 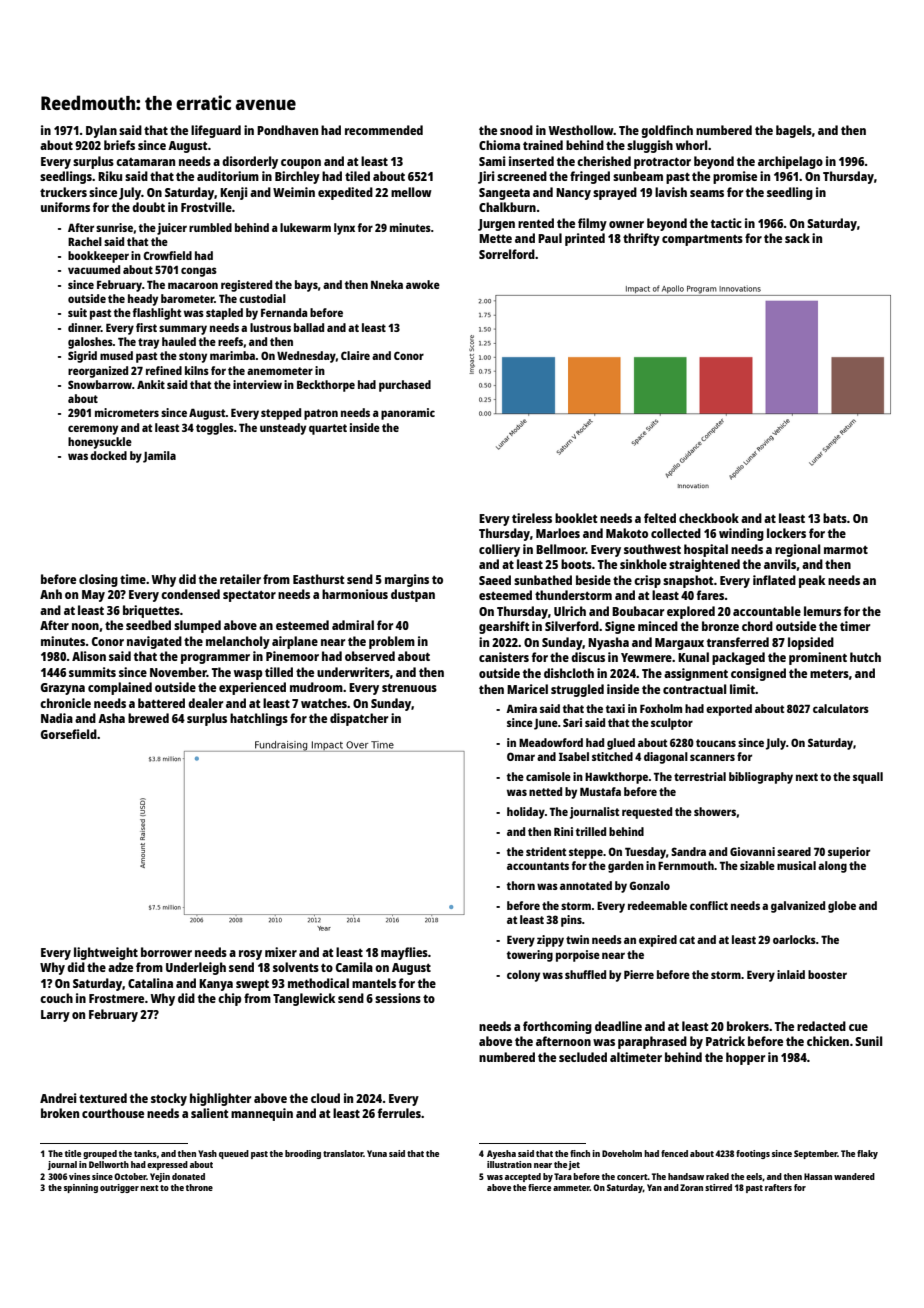 I want to click on Frostville, so click(x=206, y=207).
